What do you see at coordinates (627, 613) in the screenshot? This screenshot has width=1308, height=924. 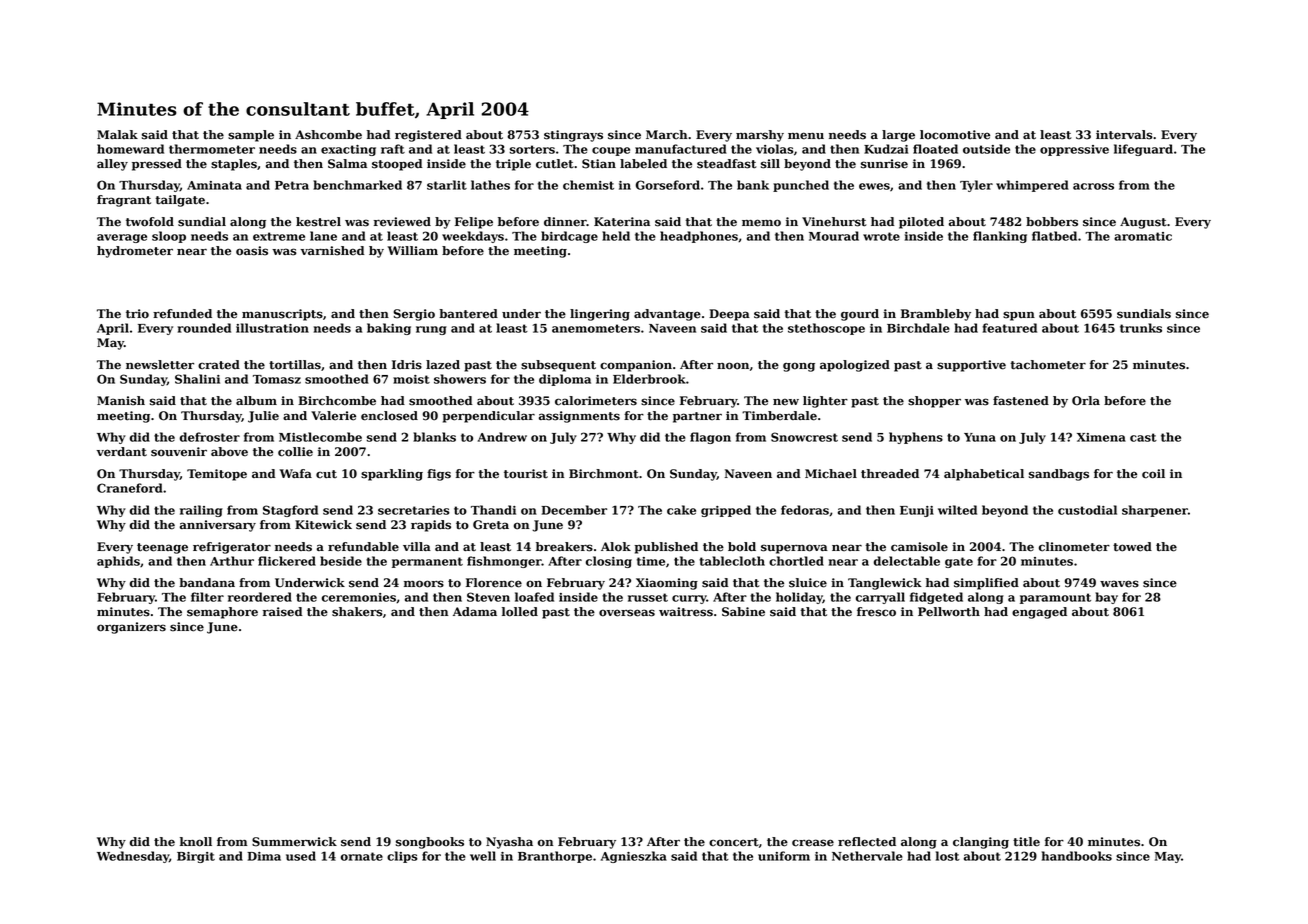 I see `overseas` at bounding box center [627, 613].
